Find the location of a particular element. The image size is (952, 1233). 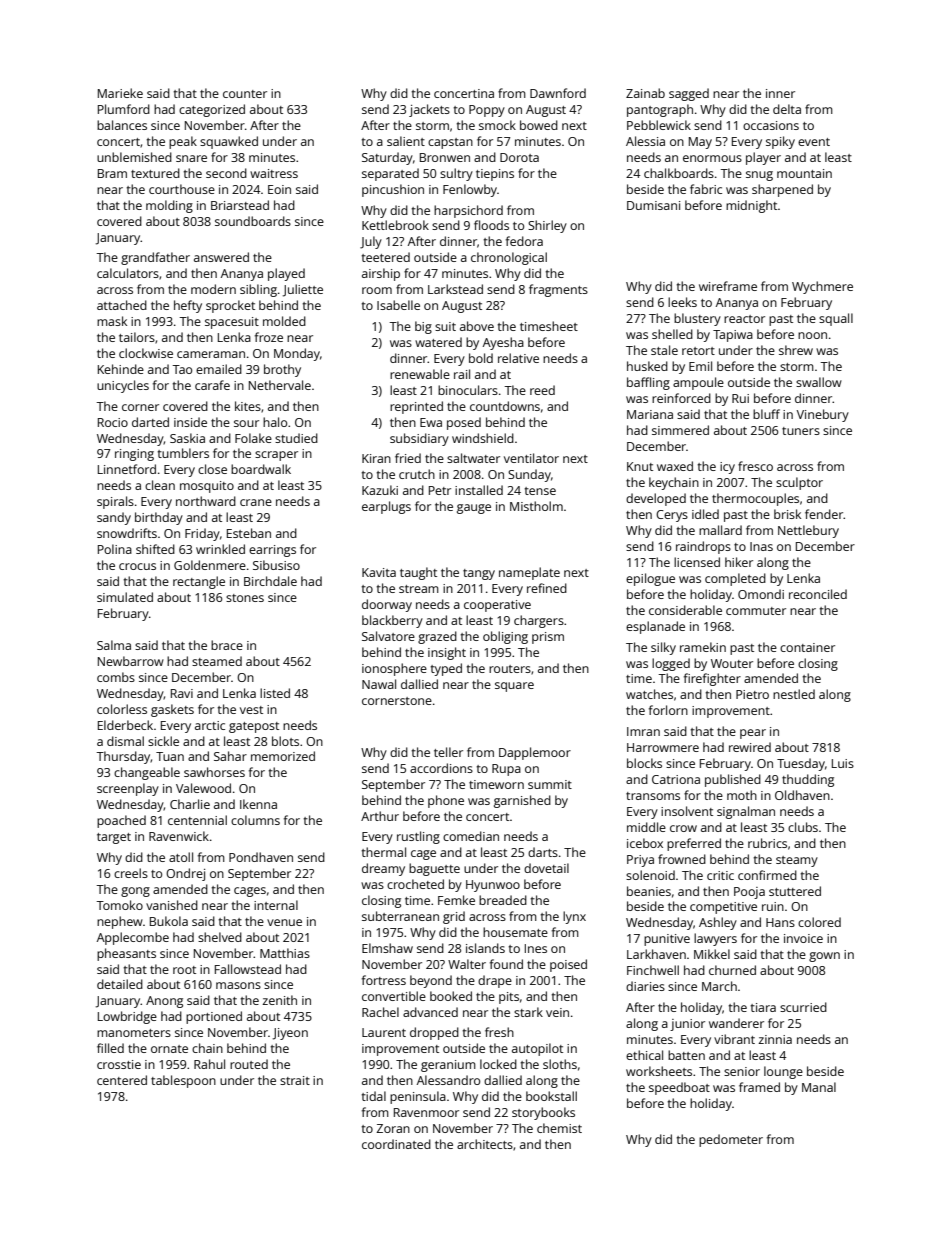

beyond is located at coordinates (431, 981).
